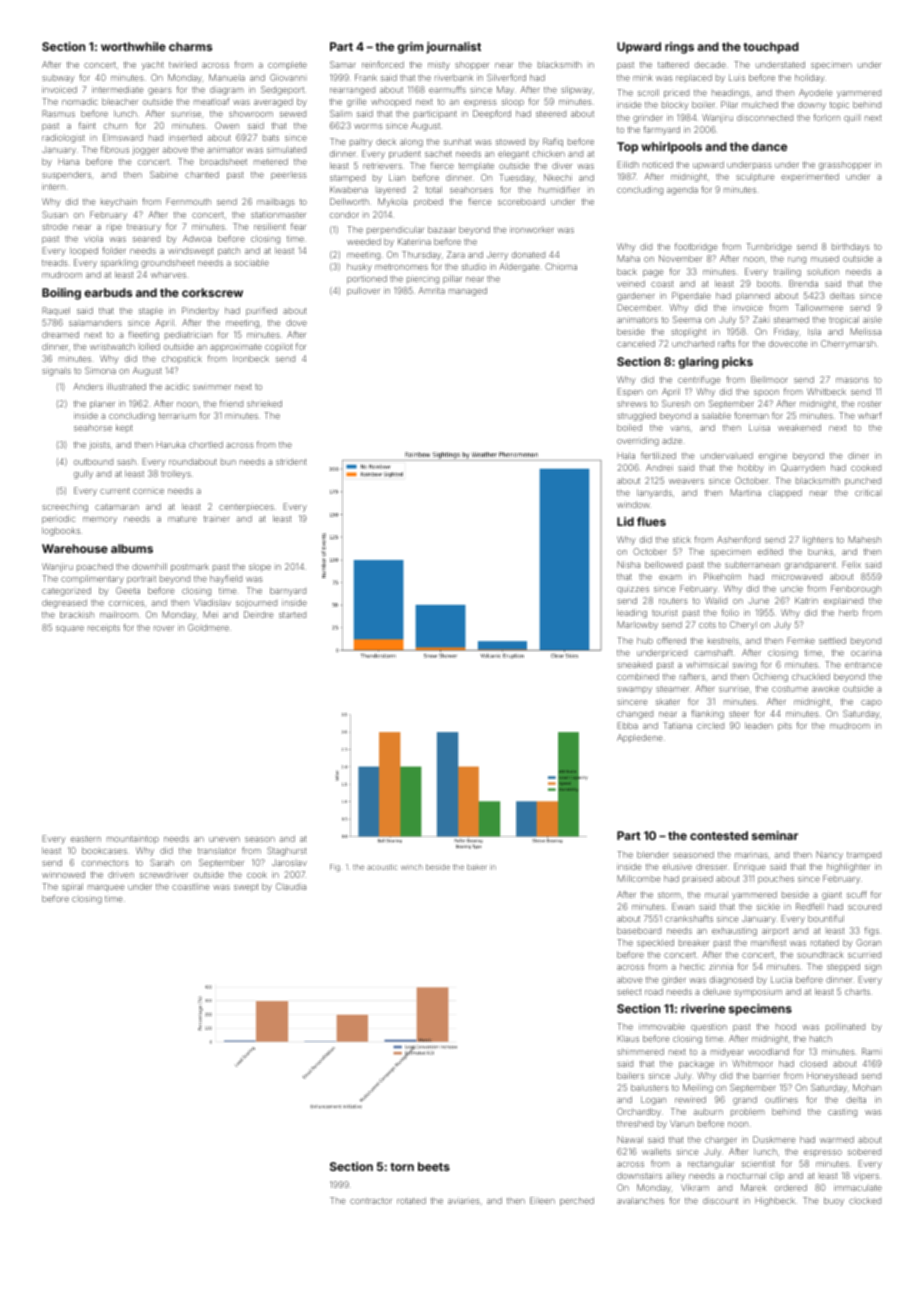  What do you see at coordinates (851, 564) in the image?
I see `Felix` at bounding box center [851, 564].
